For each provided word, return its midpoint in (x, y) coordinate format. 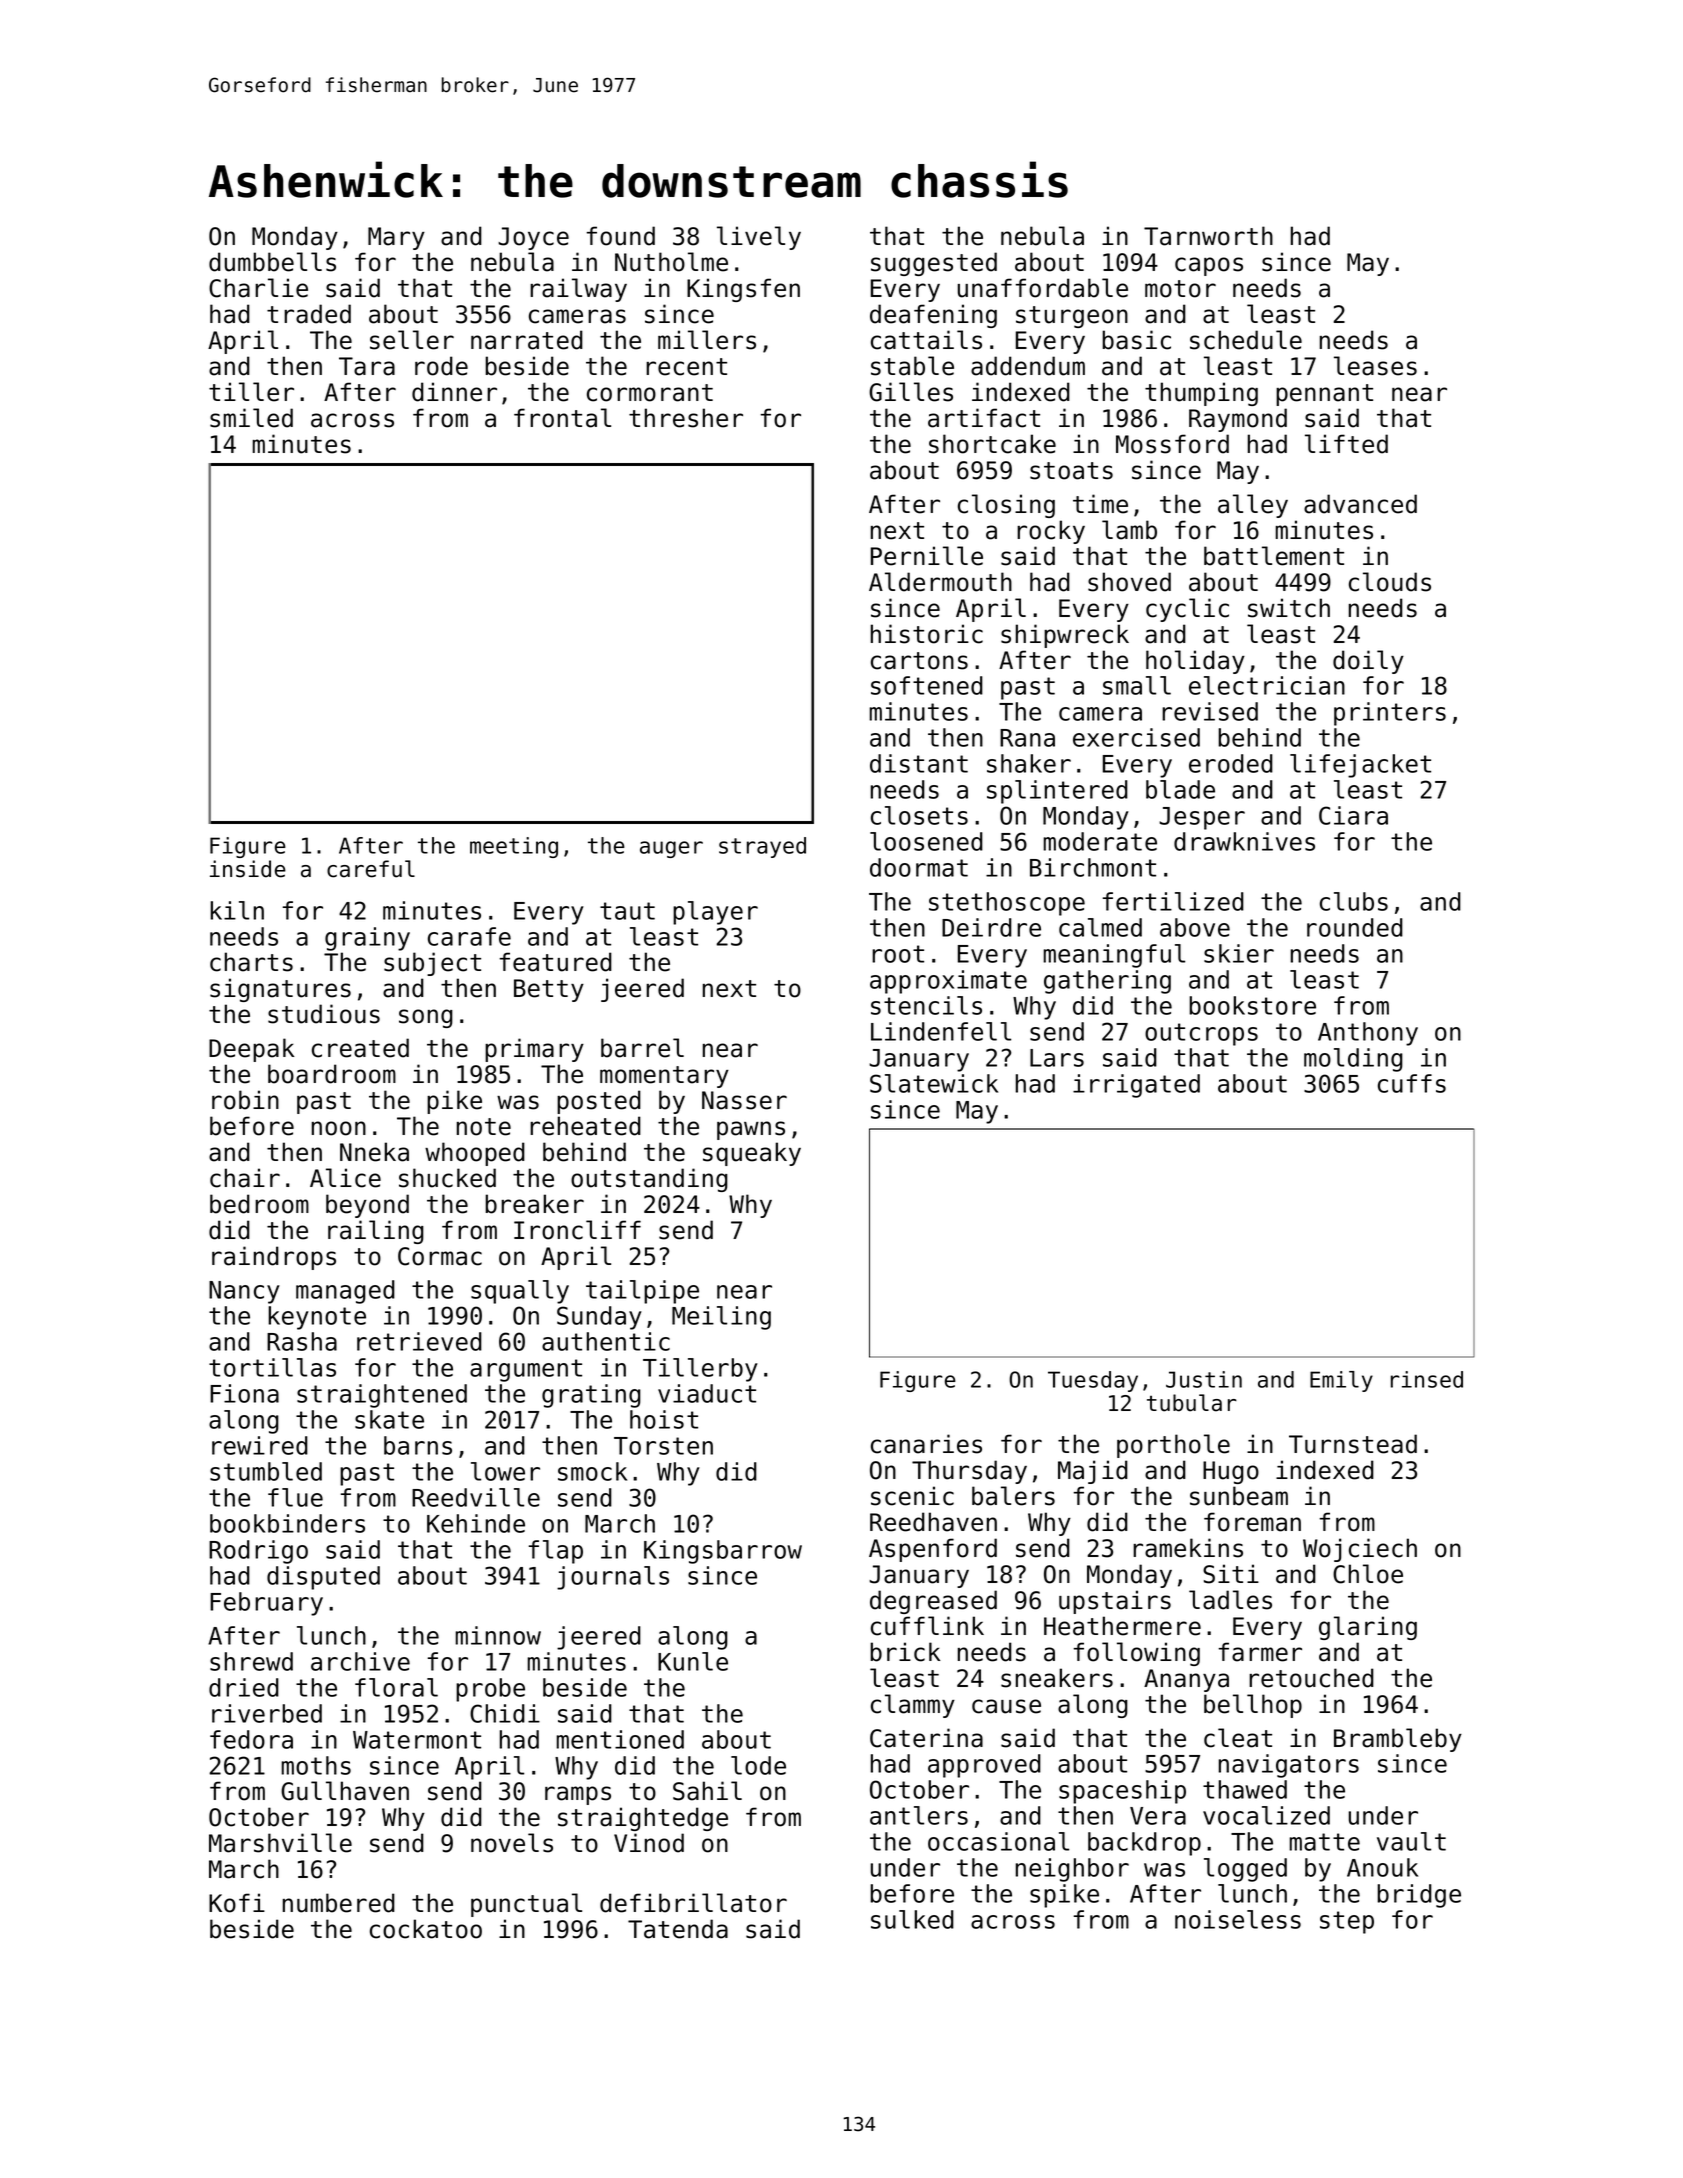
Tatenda (678, 1929)
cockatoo (426, 1929)
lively (759, 238)
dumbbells (272, 262)
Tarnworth (1208, 236)
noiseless (1238, 1919)
